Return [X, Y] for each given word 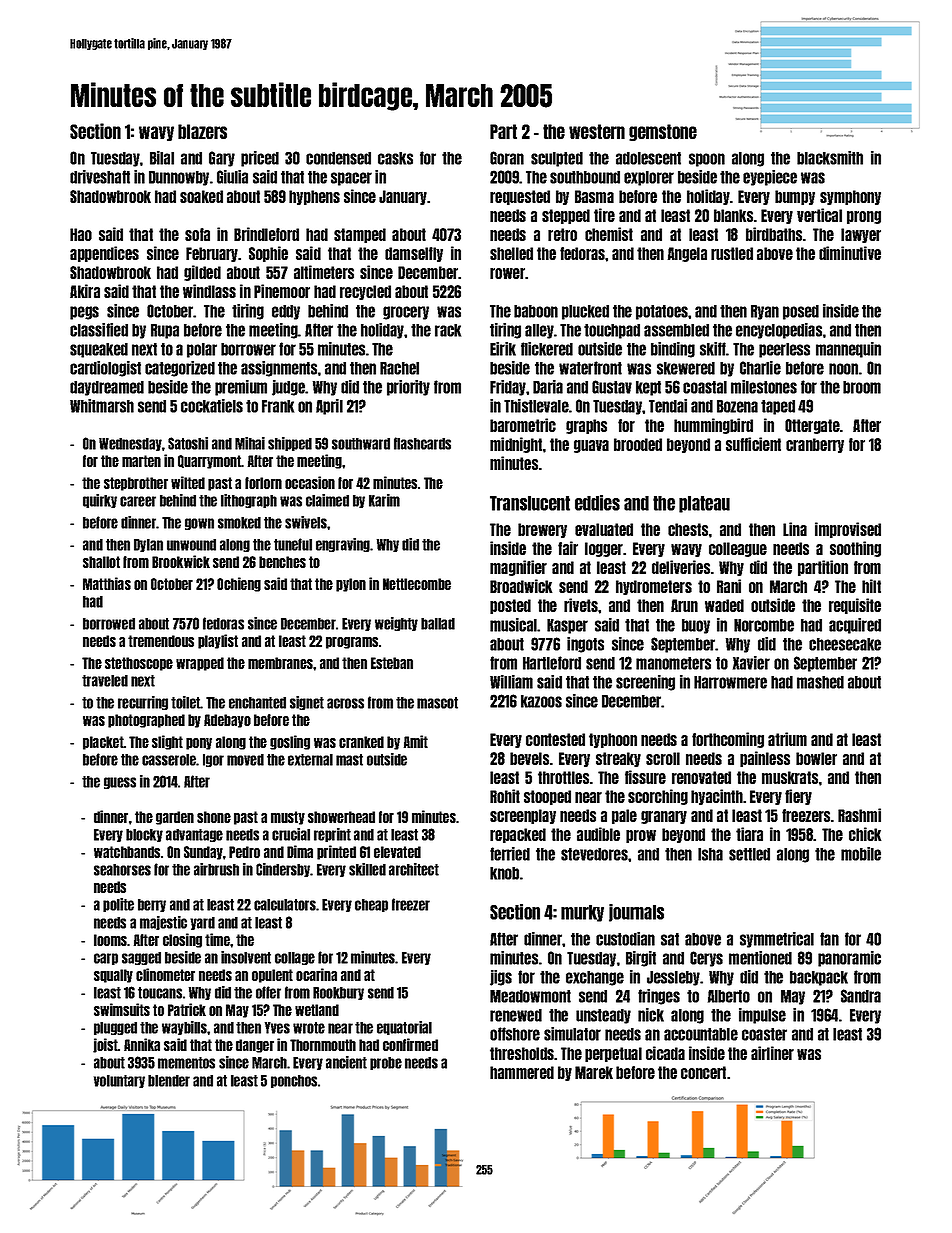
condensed [338, 158]
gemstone [663, 132]
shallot [101, 562]
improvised [848, 530]
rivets [581, 605]
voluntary [119, 1081]
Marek [594, 1072]
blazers [202, 131]
